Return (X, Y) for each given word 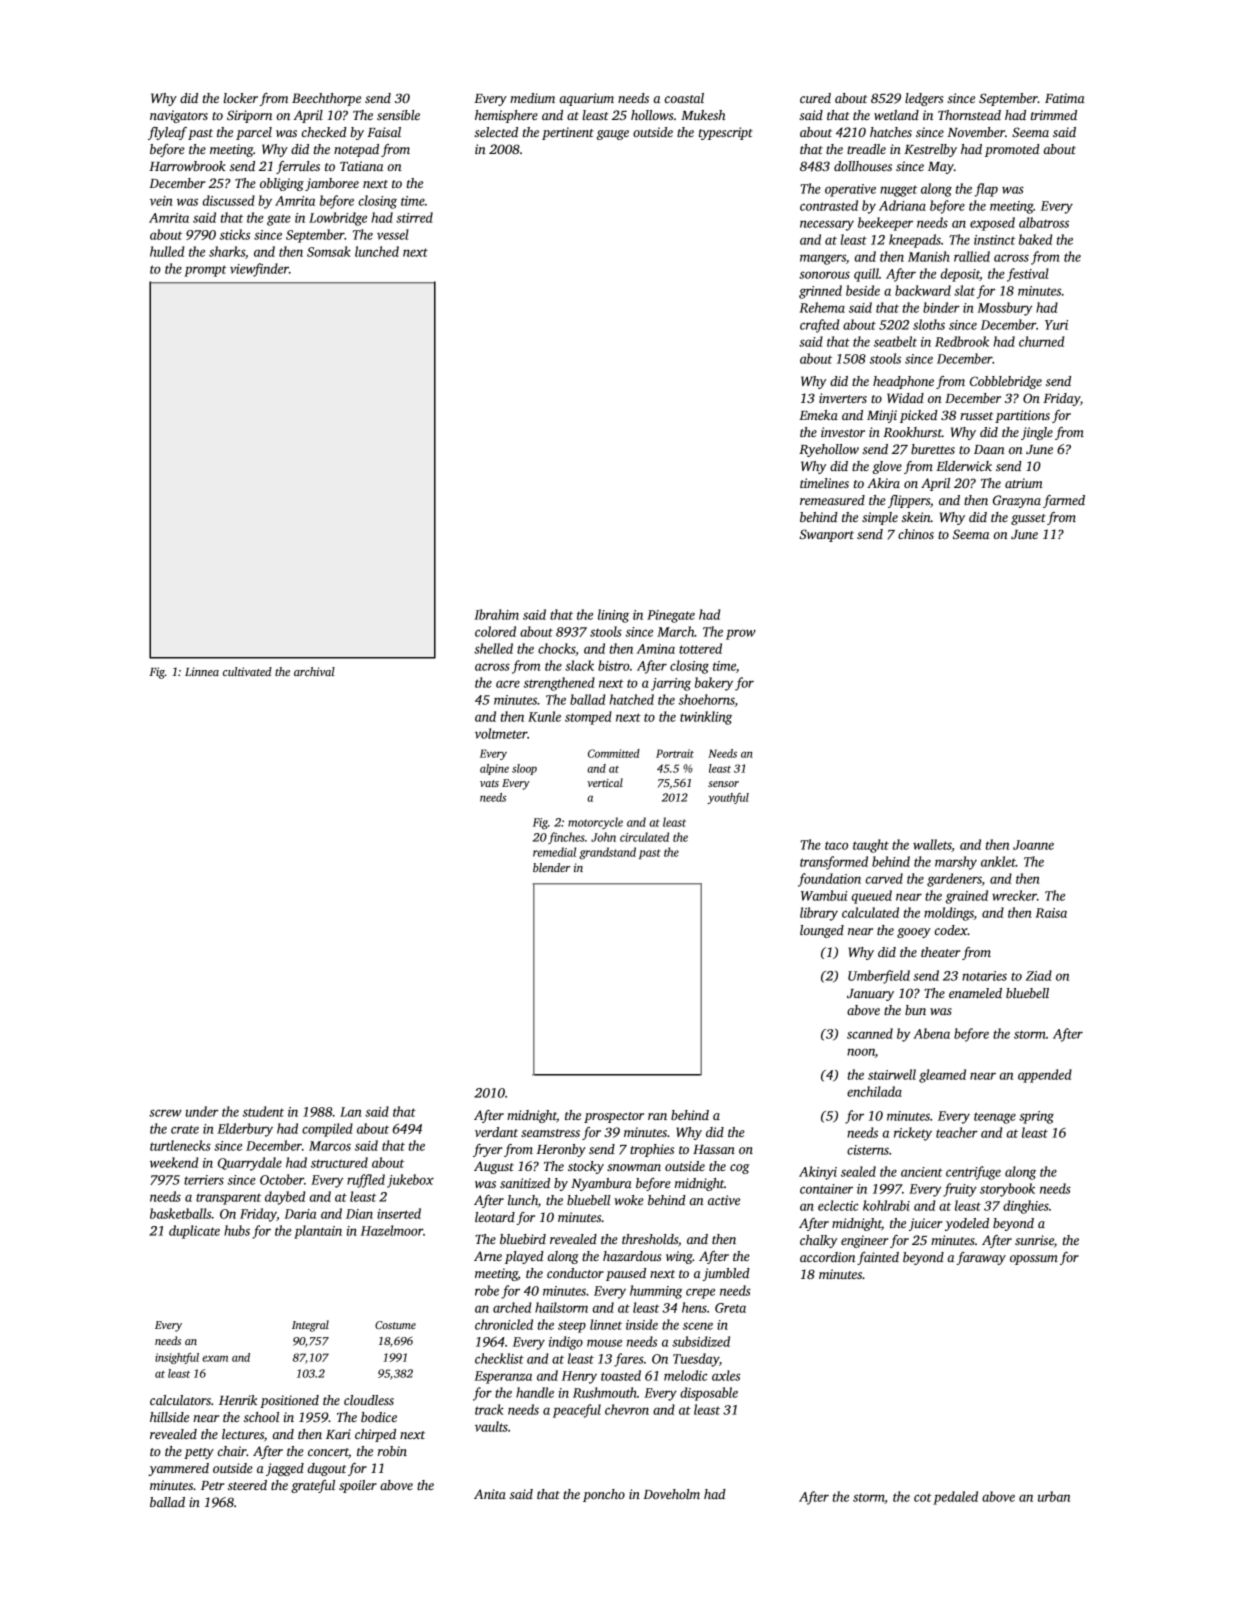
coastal (684, 98)
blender (551, 867)
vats (489, 783)
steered (247, 1485)
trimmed (1054, 115)
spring (1036, 1117)
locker (241, 98)
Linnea (202, 671)
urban (1054, 1496)
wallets (932, 845)
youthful (728, 798)
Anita (490, 1494)
